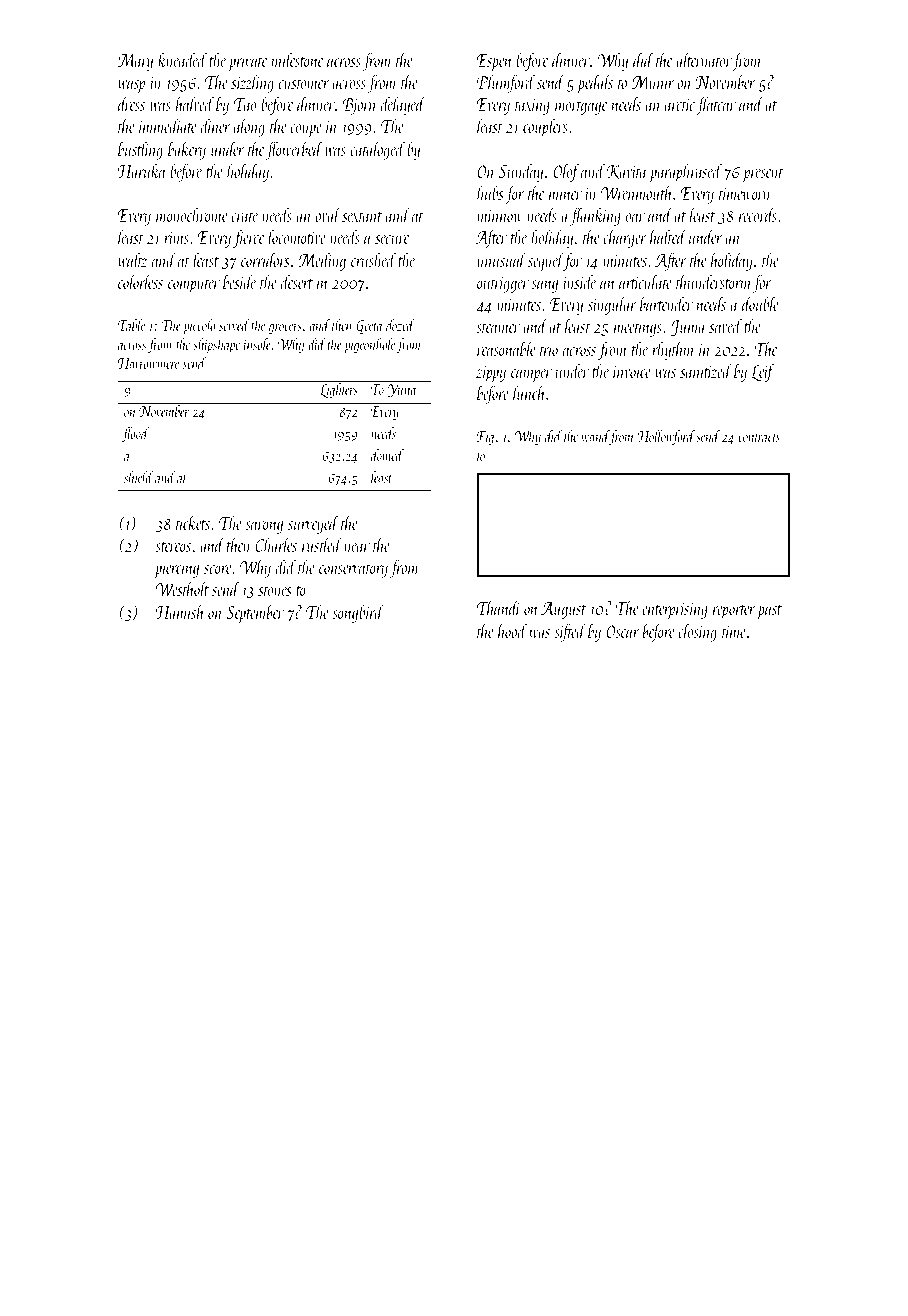  I want to click on stereos, so click(173, 547).
